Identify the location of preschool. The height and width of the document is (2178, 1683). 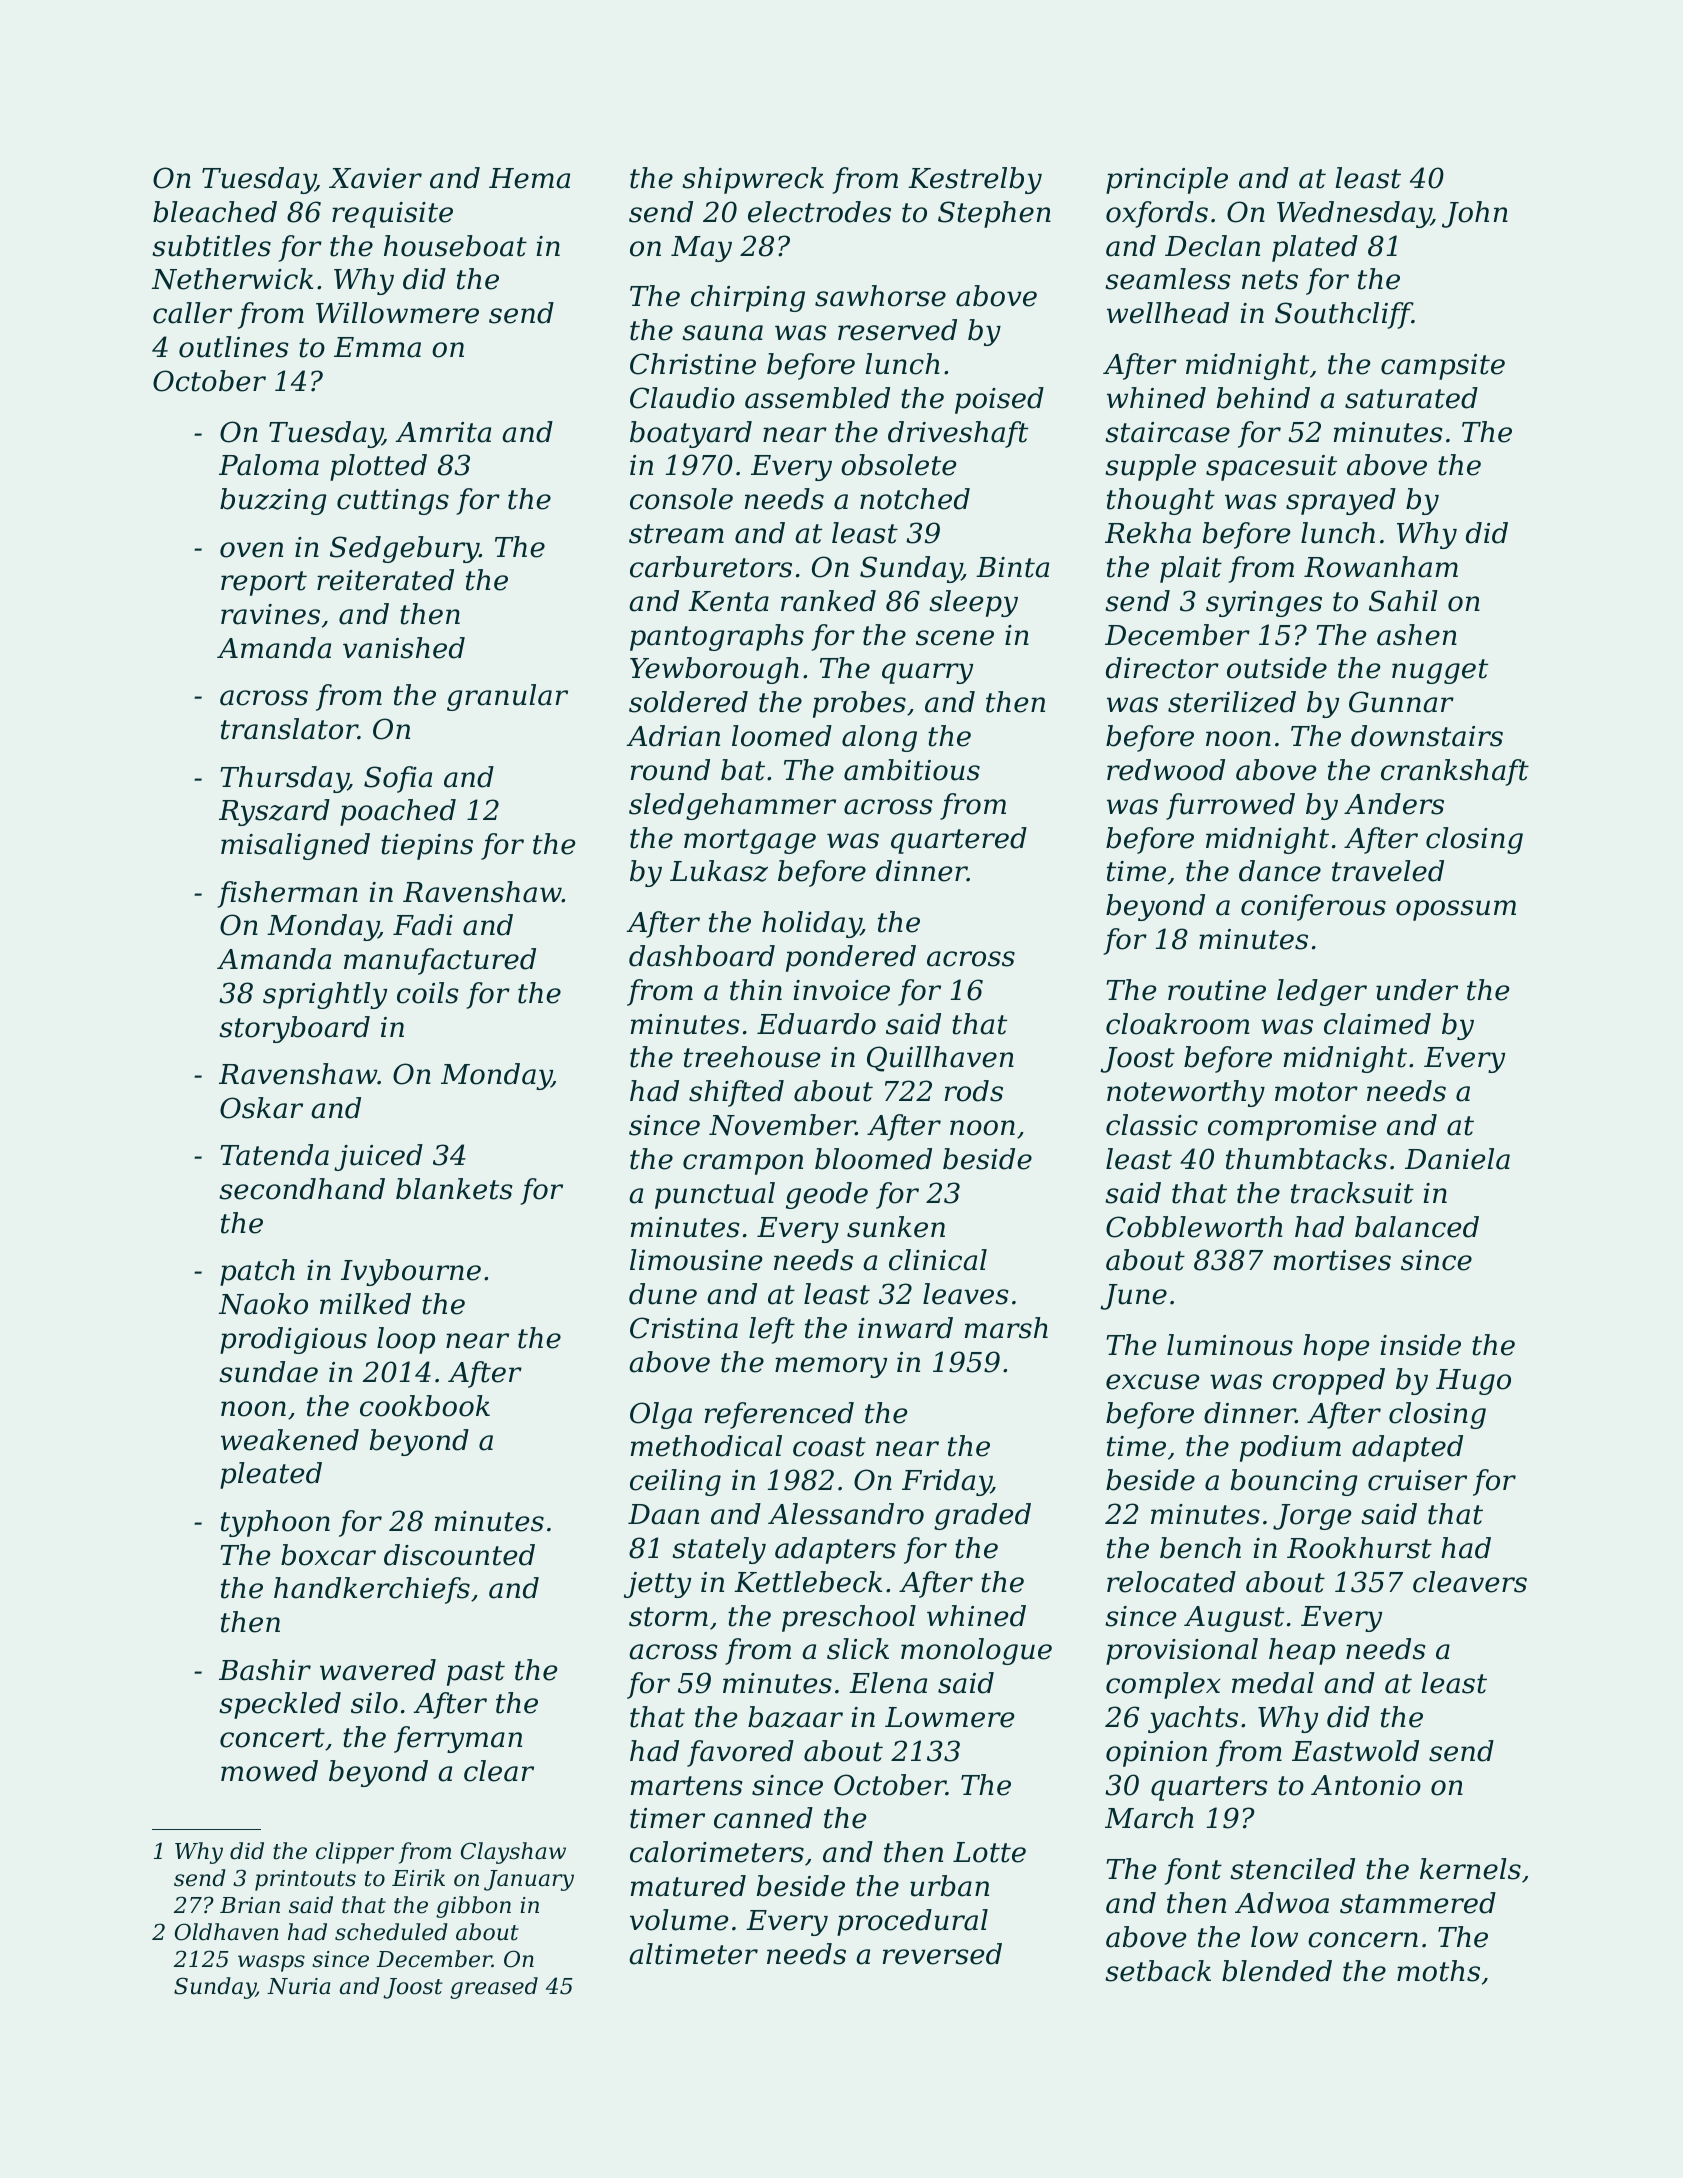
(849, 1618).
